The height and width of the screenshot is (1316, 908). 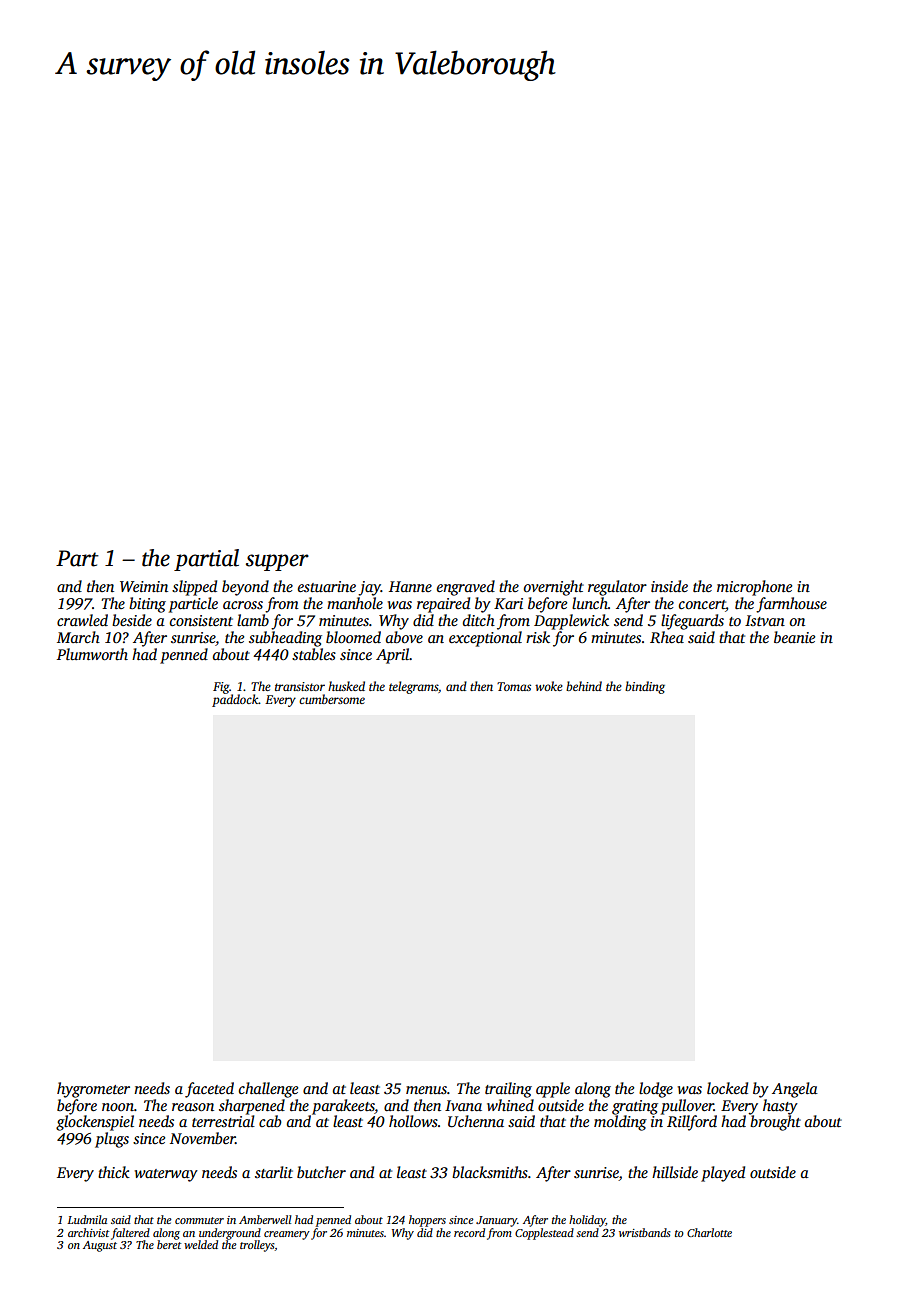 What do you see at coordinates (235, 700) in the screenshot?
I see `paddock` at bounding box center [235, 700].
